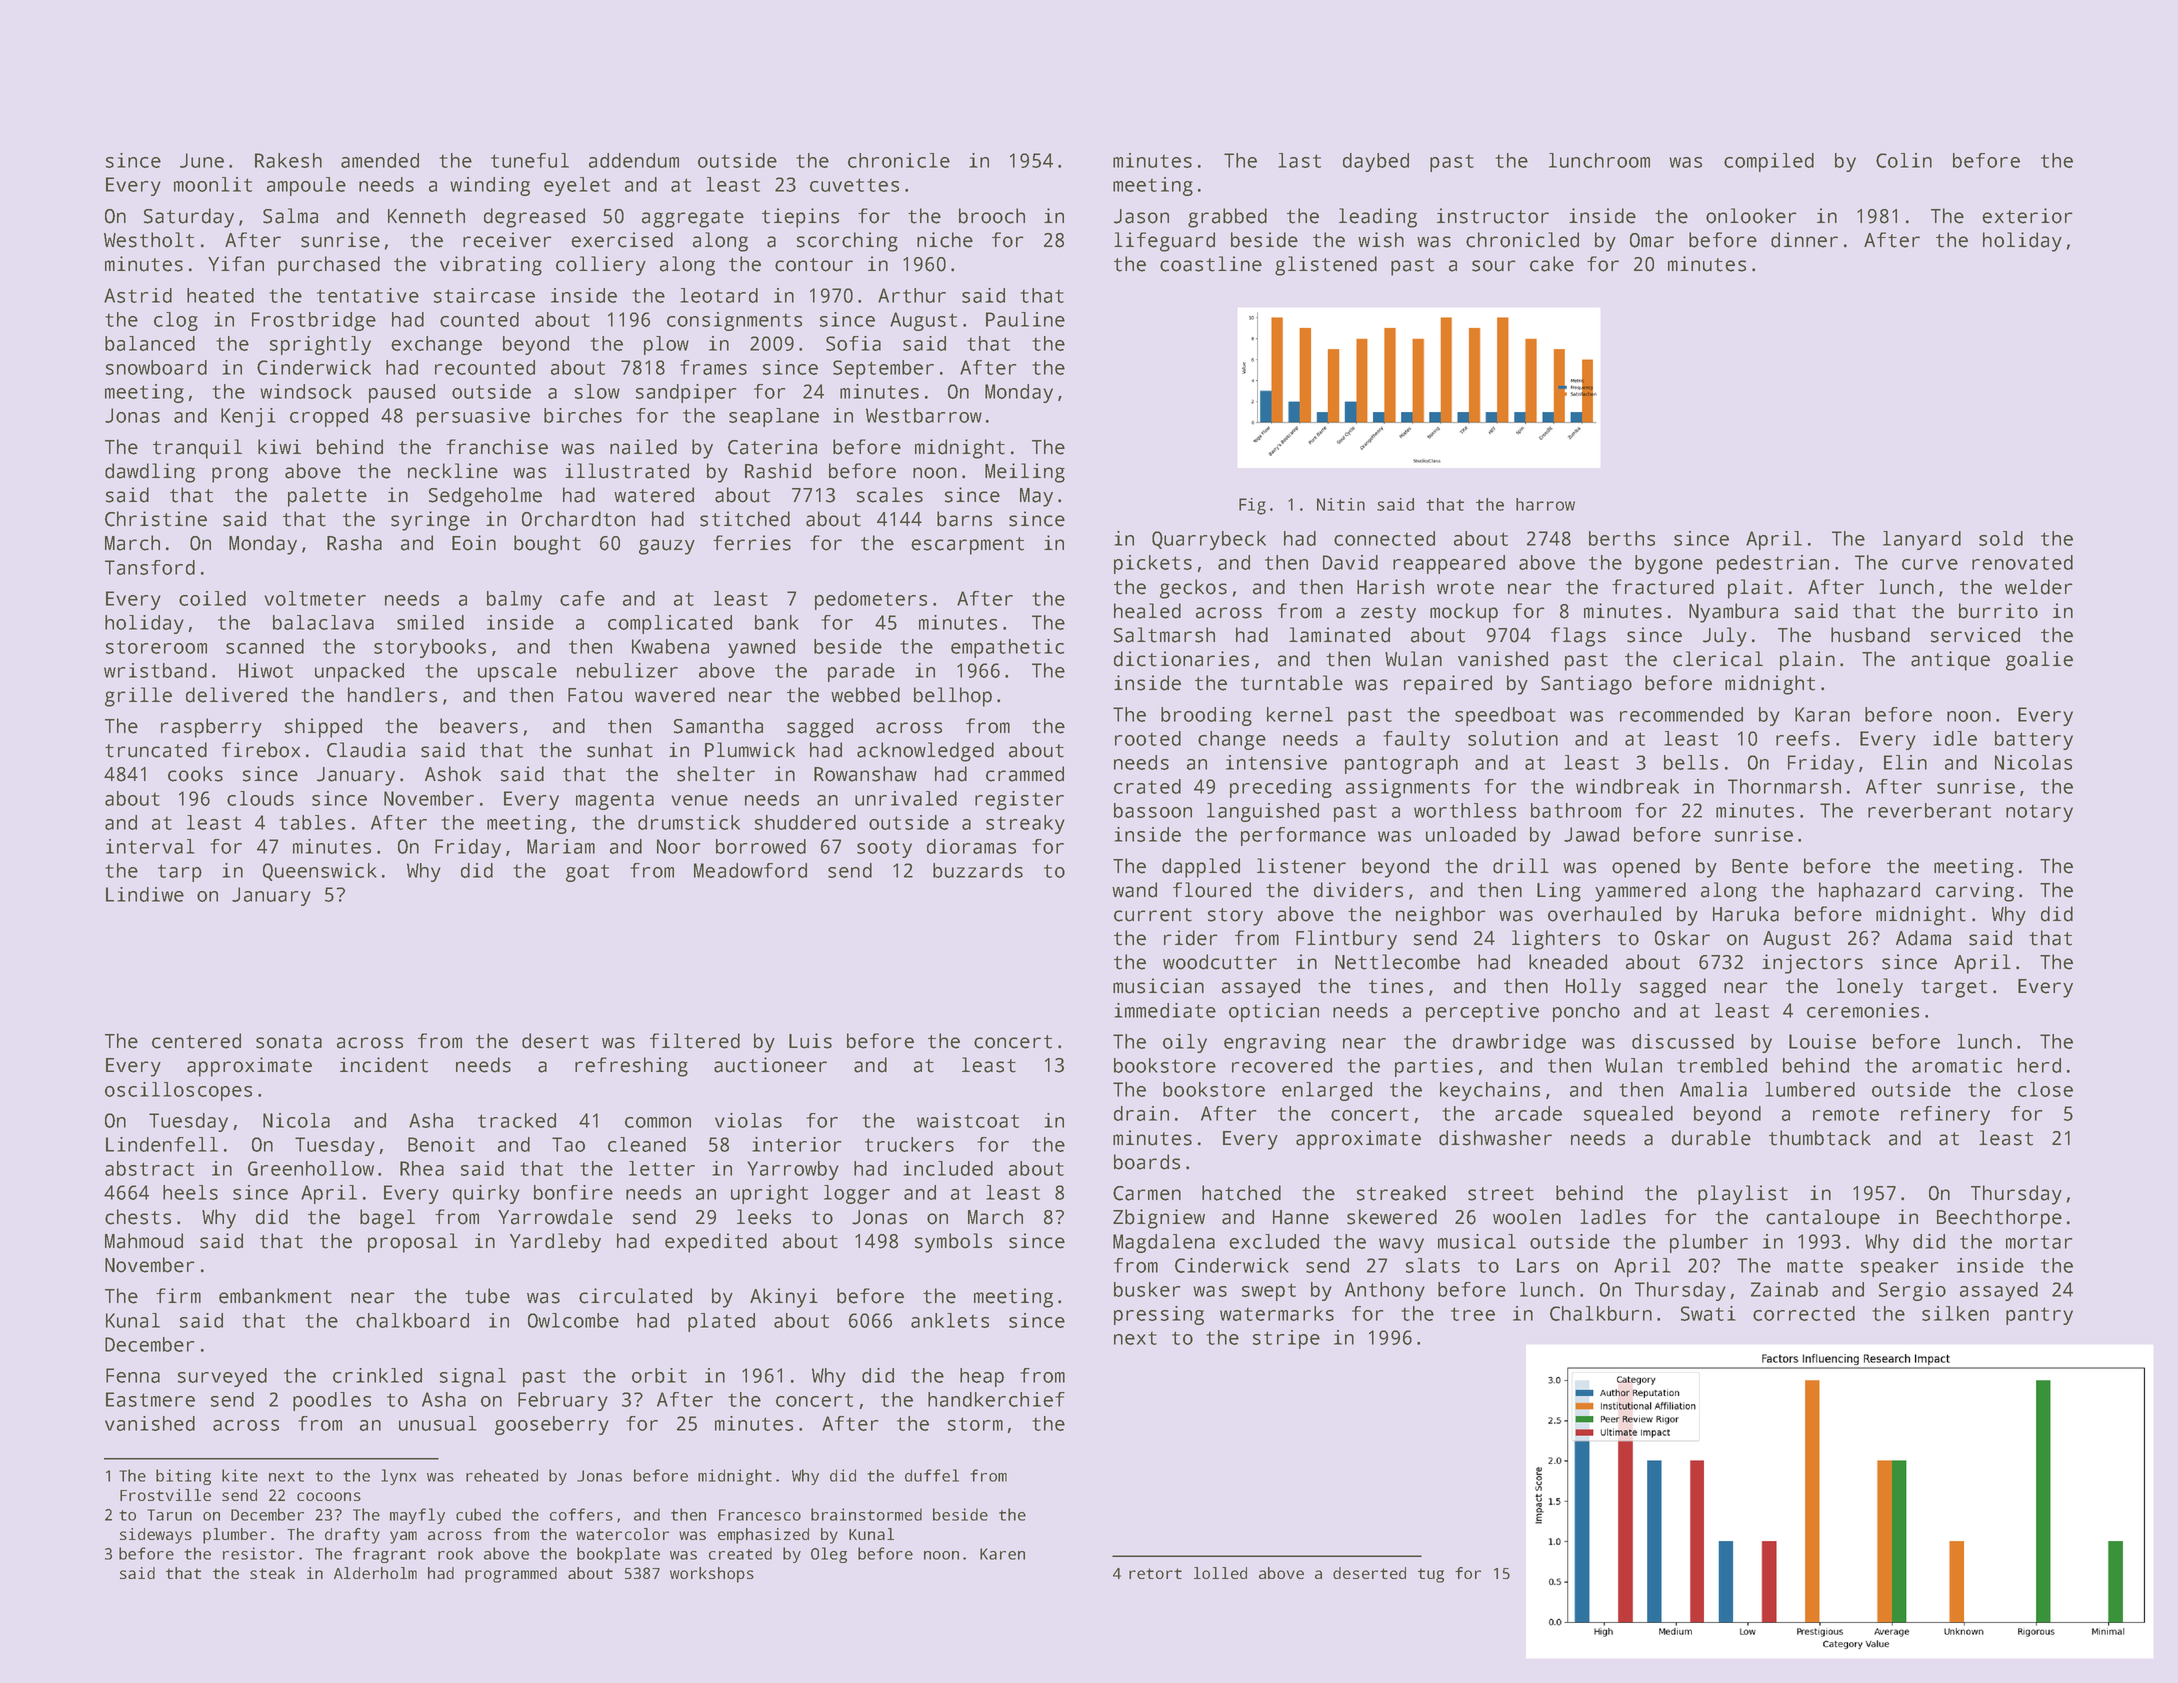  What do you see at coordinates (552, 1425) in the screenshot?
I see `gooseberry` at bounding box center [552, 1425].
